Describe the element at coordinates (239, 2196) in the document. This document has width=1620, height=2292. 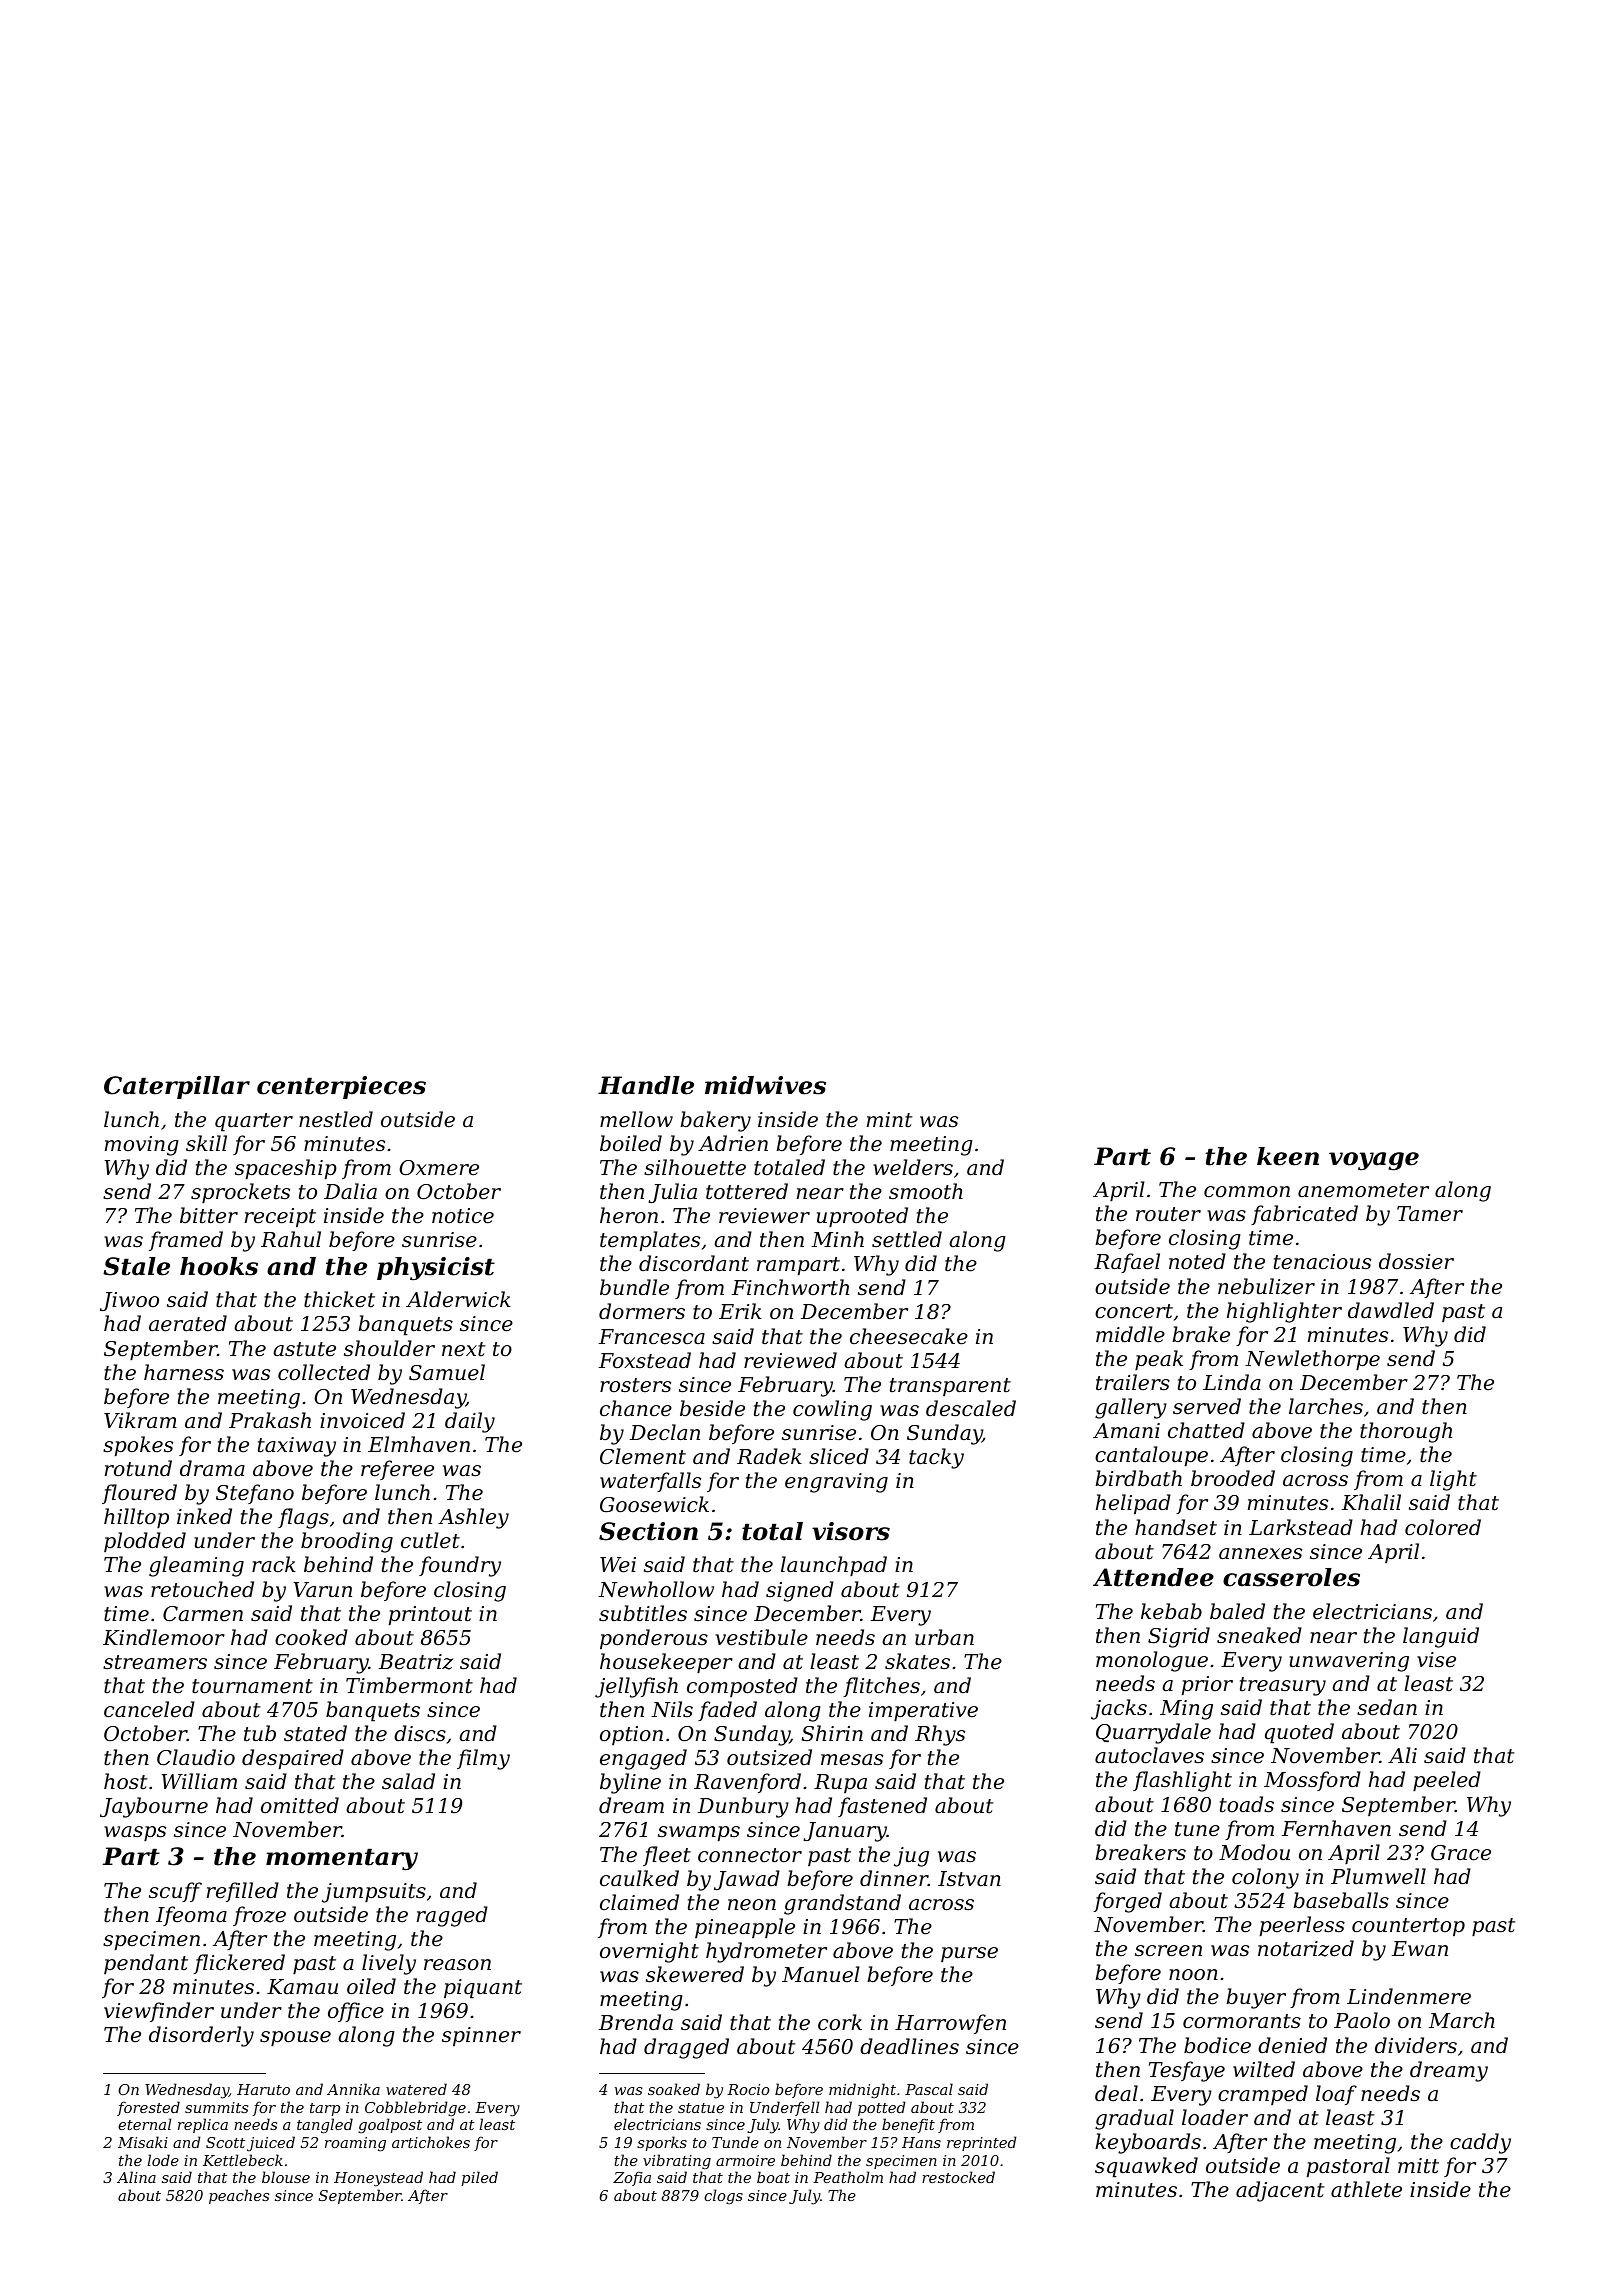
I see `peaches` at that location.
